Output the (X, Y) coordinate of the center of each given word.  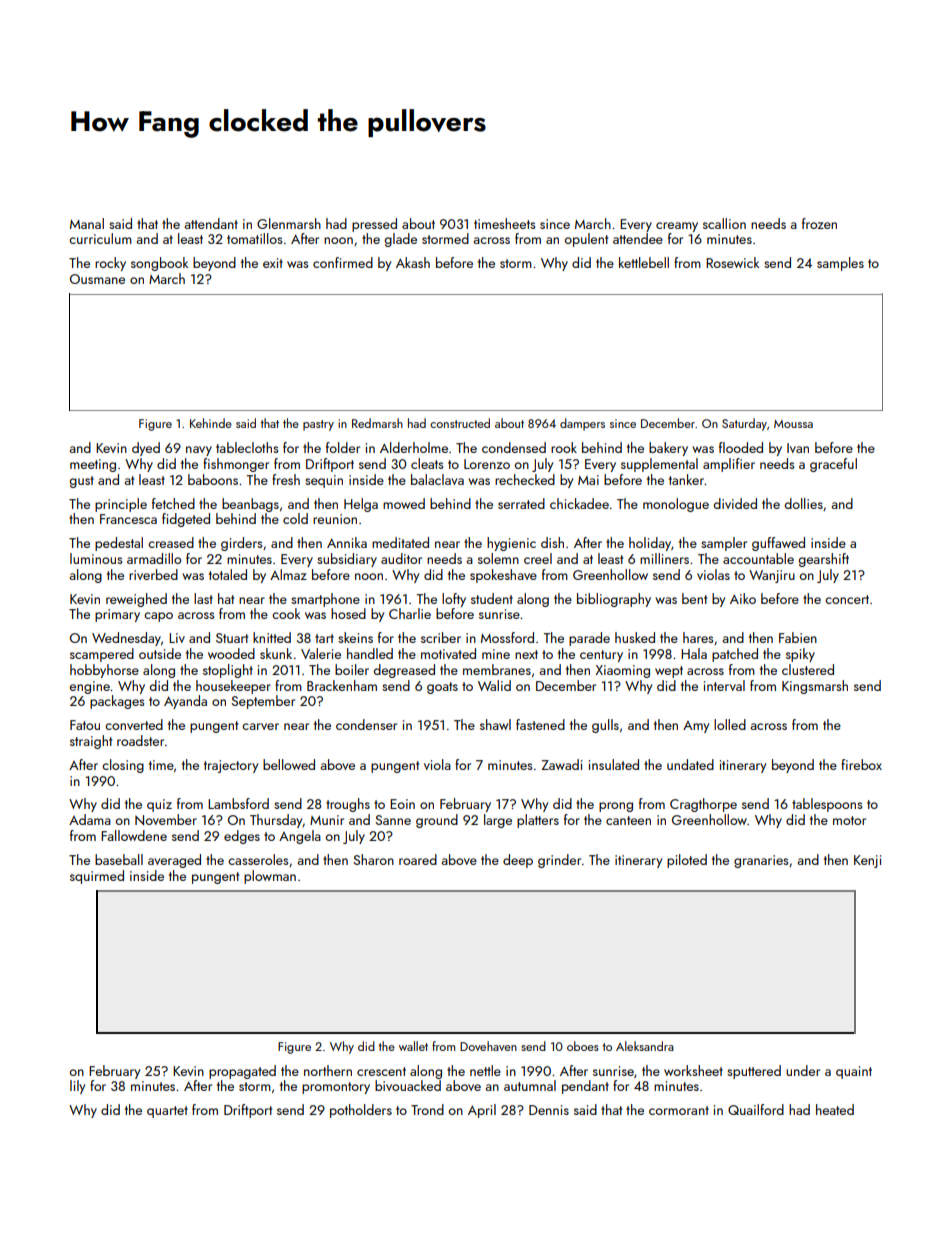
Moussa (793, 424)
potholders (361, 1111)
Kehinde (211, 423)
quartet (167, 1112)
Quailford (756, 1109)
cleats (427, 463)
